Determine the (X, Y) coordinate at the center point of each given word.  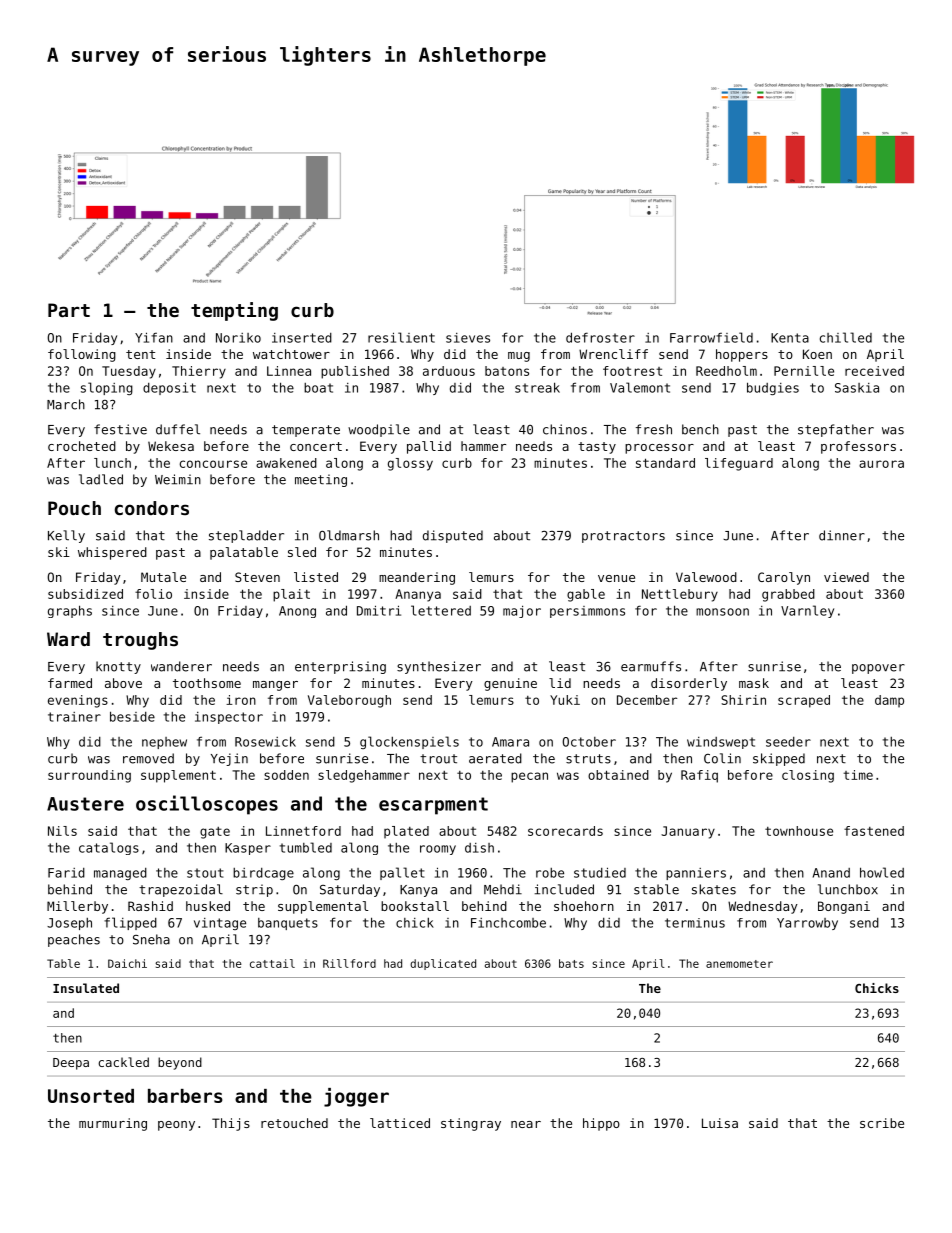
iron (241, 700)
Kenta (790, 338)
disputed (453, 536)
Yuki (565, 700)
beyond (180, 1063)
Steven (257, 577)
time (858, 775)
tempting (234, 311)
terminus (695, 923)
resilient (401, 337)
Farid (66, 873)
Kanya (418, 891)
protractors (623, 537)
